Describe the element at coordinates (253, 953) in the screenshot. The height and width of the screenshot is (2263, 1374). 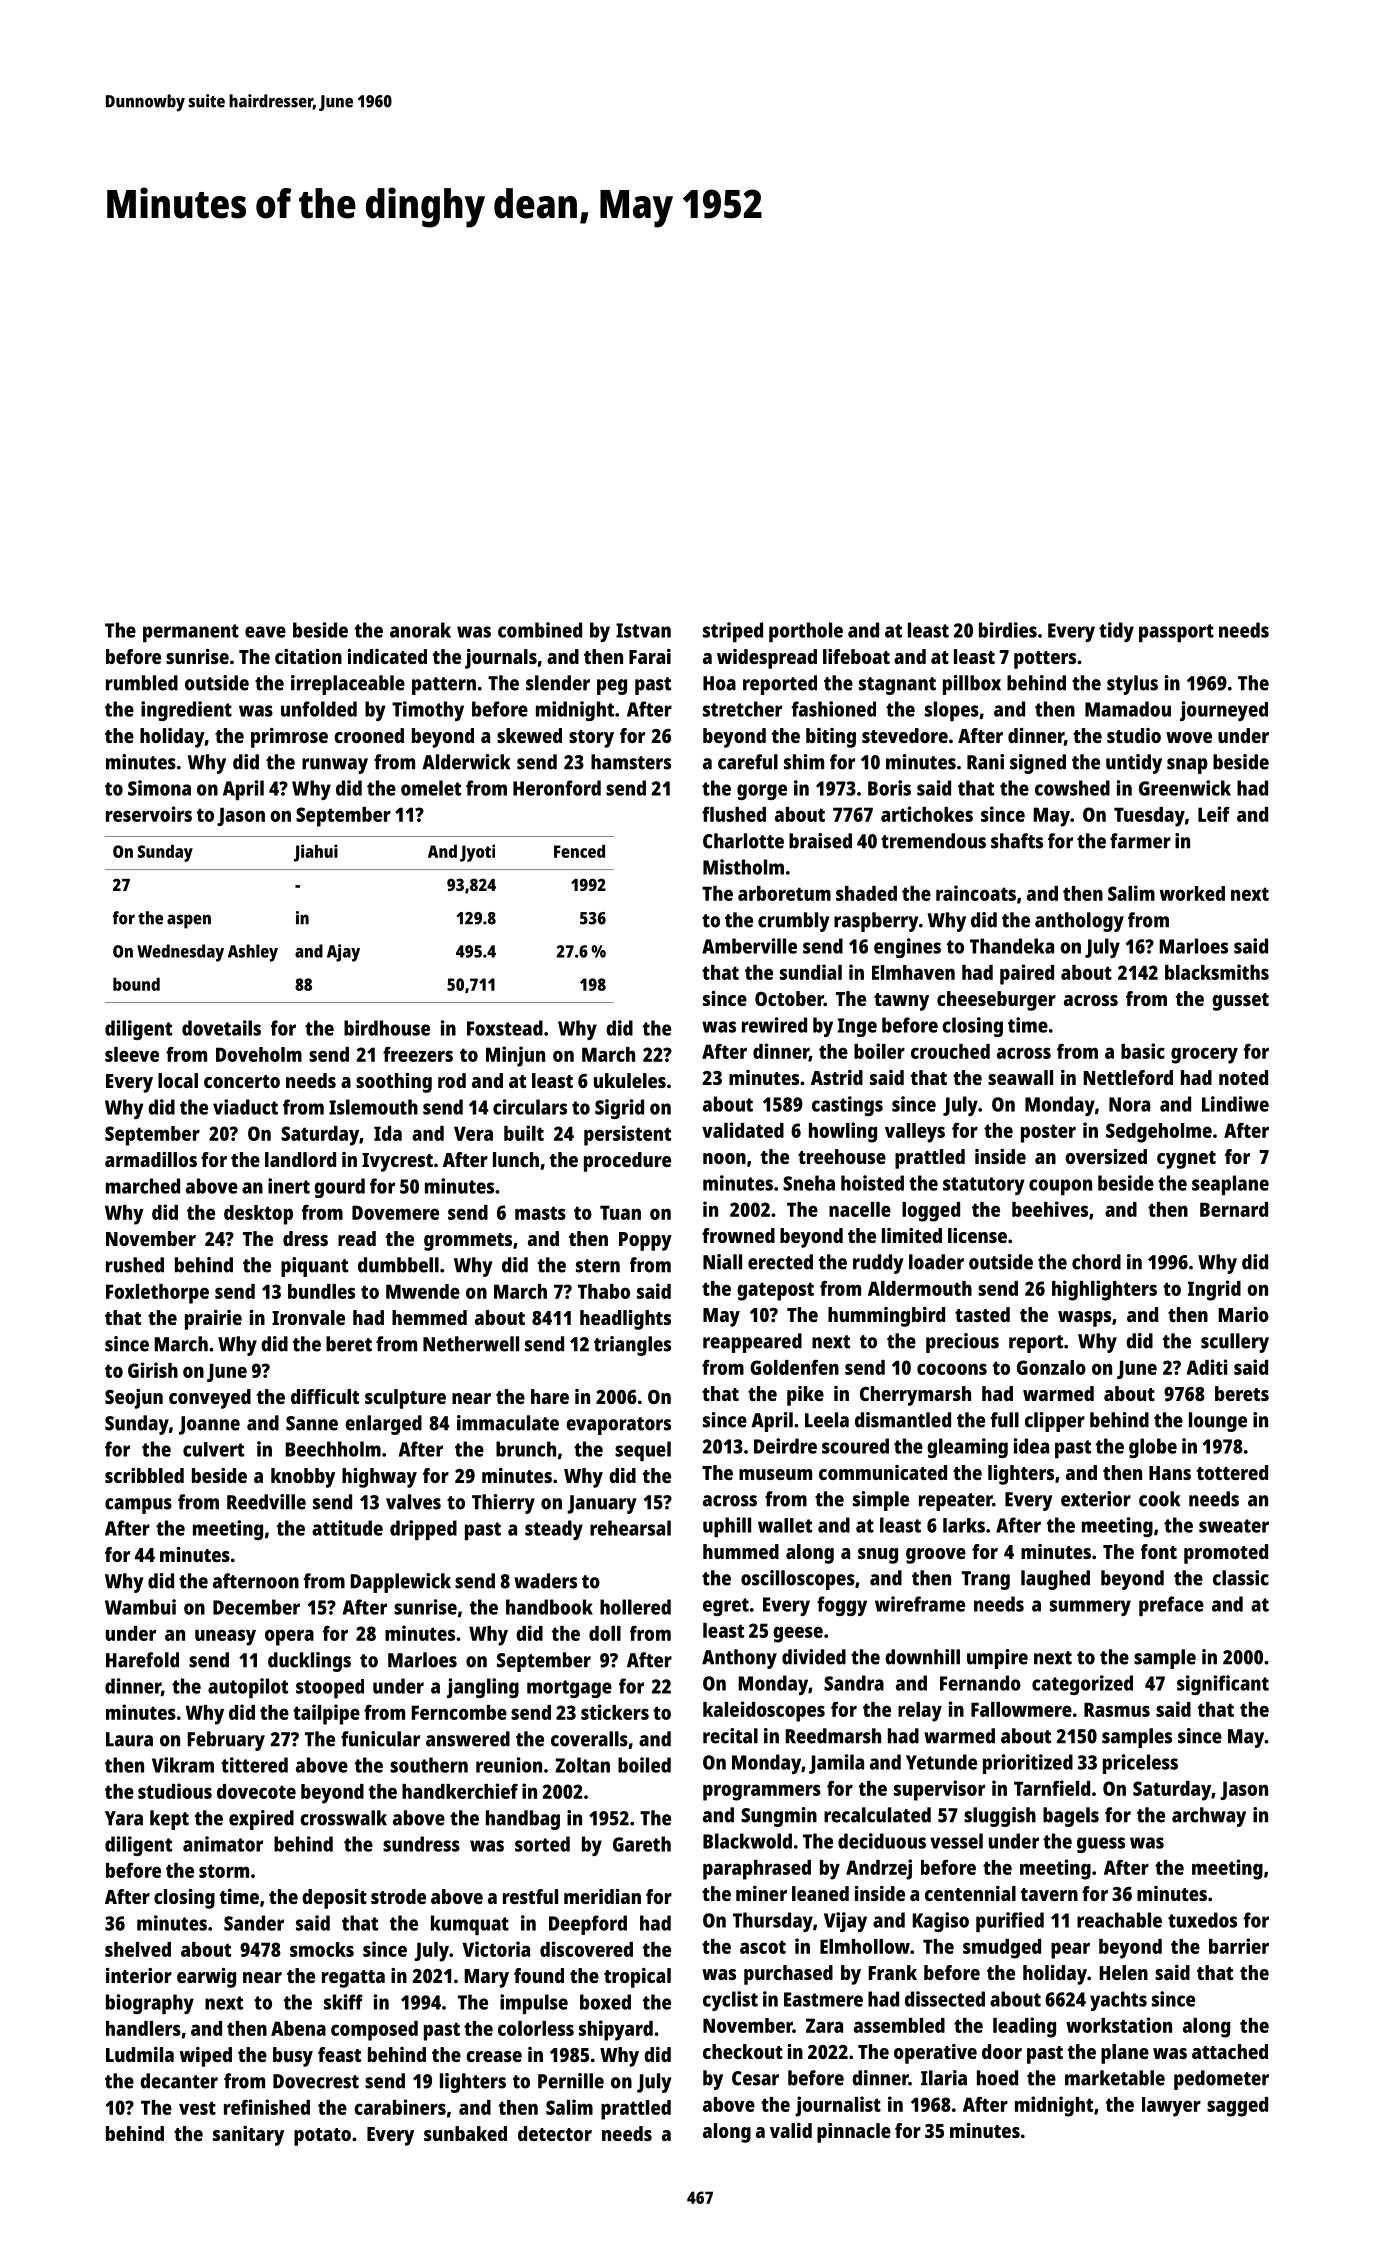
I see `Ashley` at that location.
